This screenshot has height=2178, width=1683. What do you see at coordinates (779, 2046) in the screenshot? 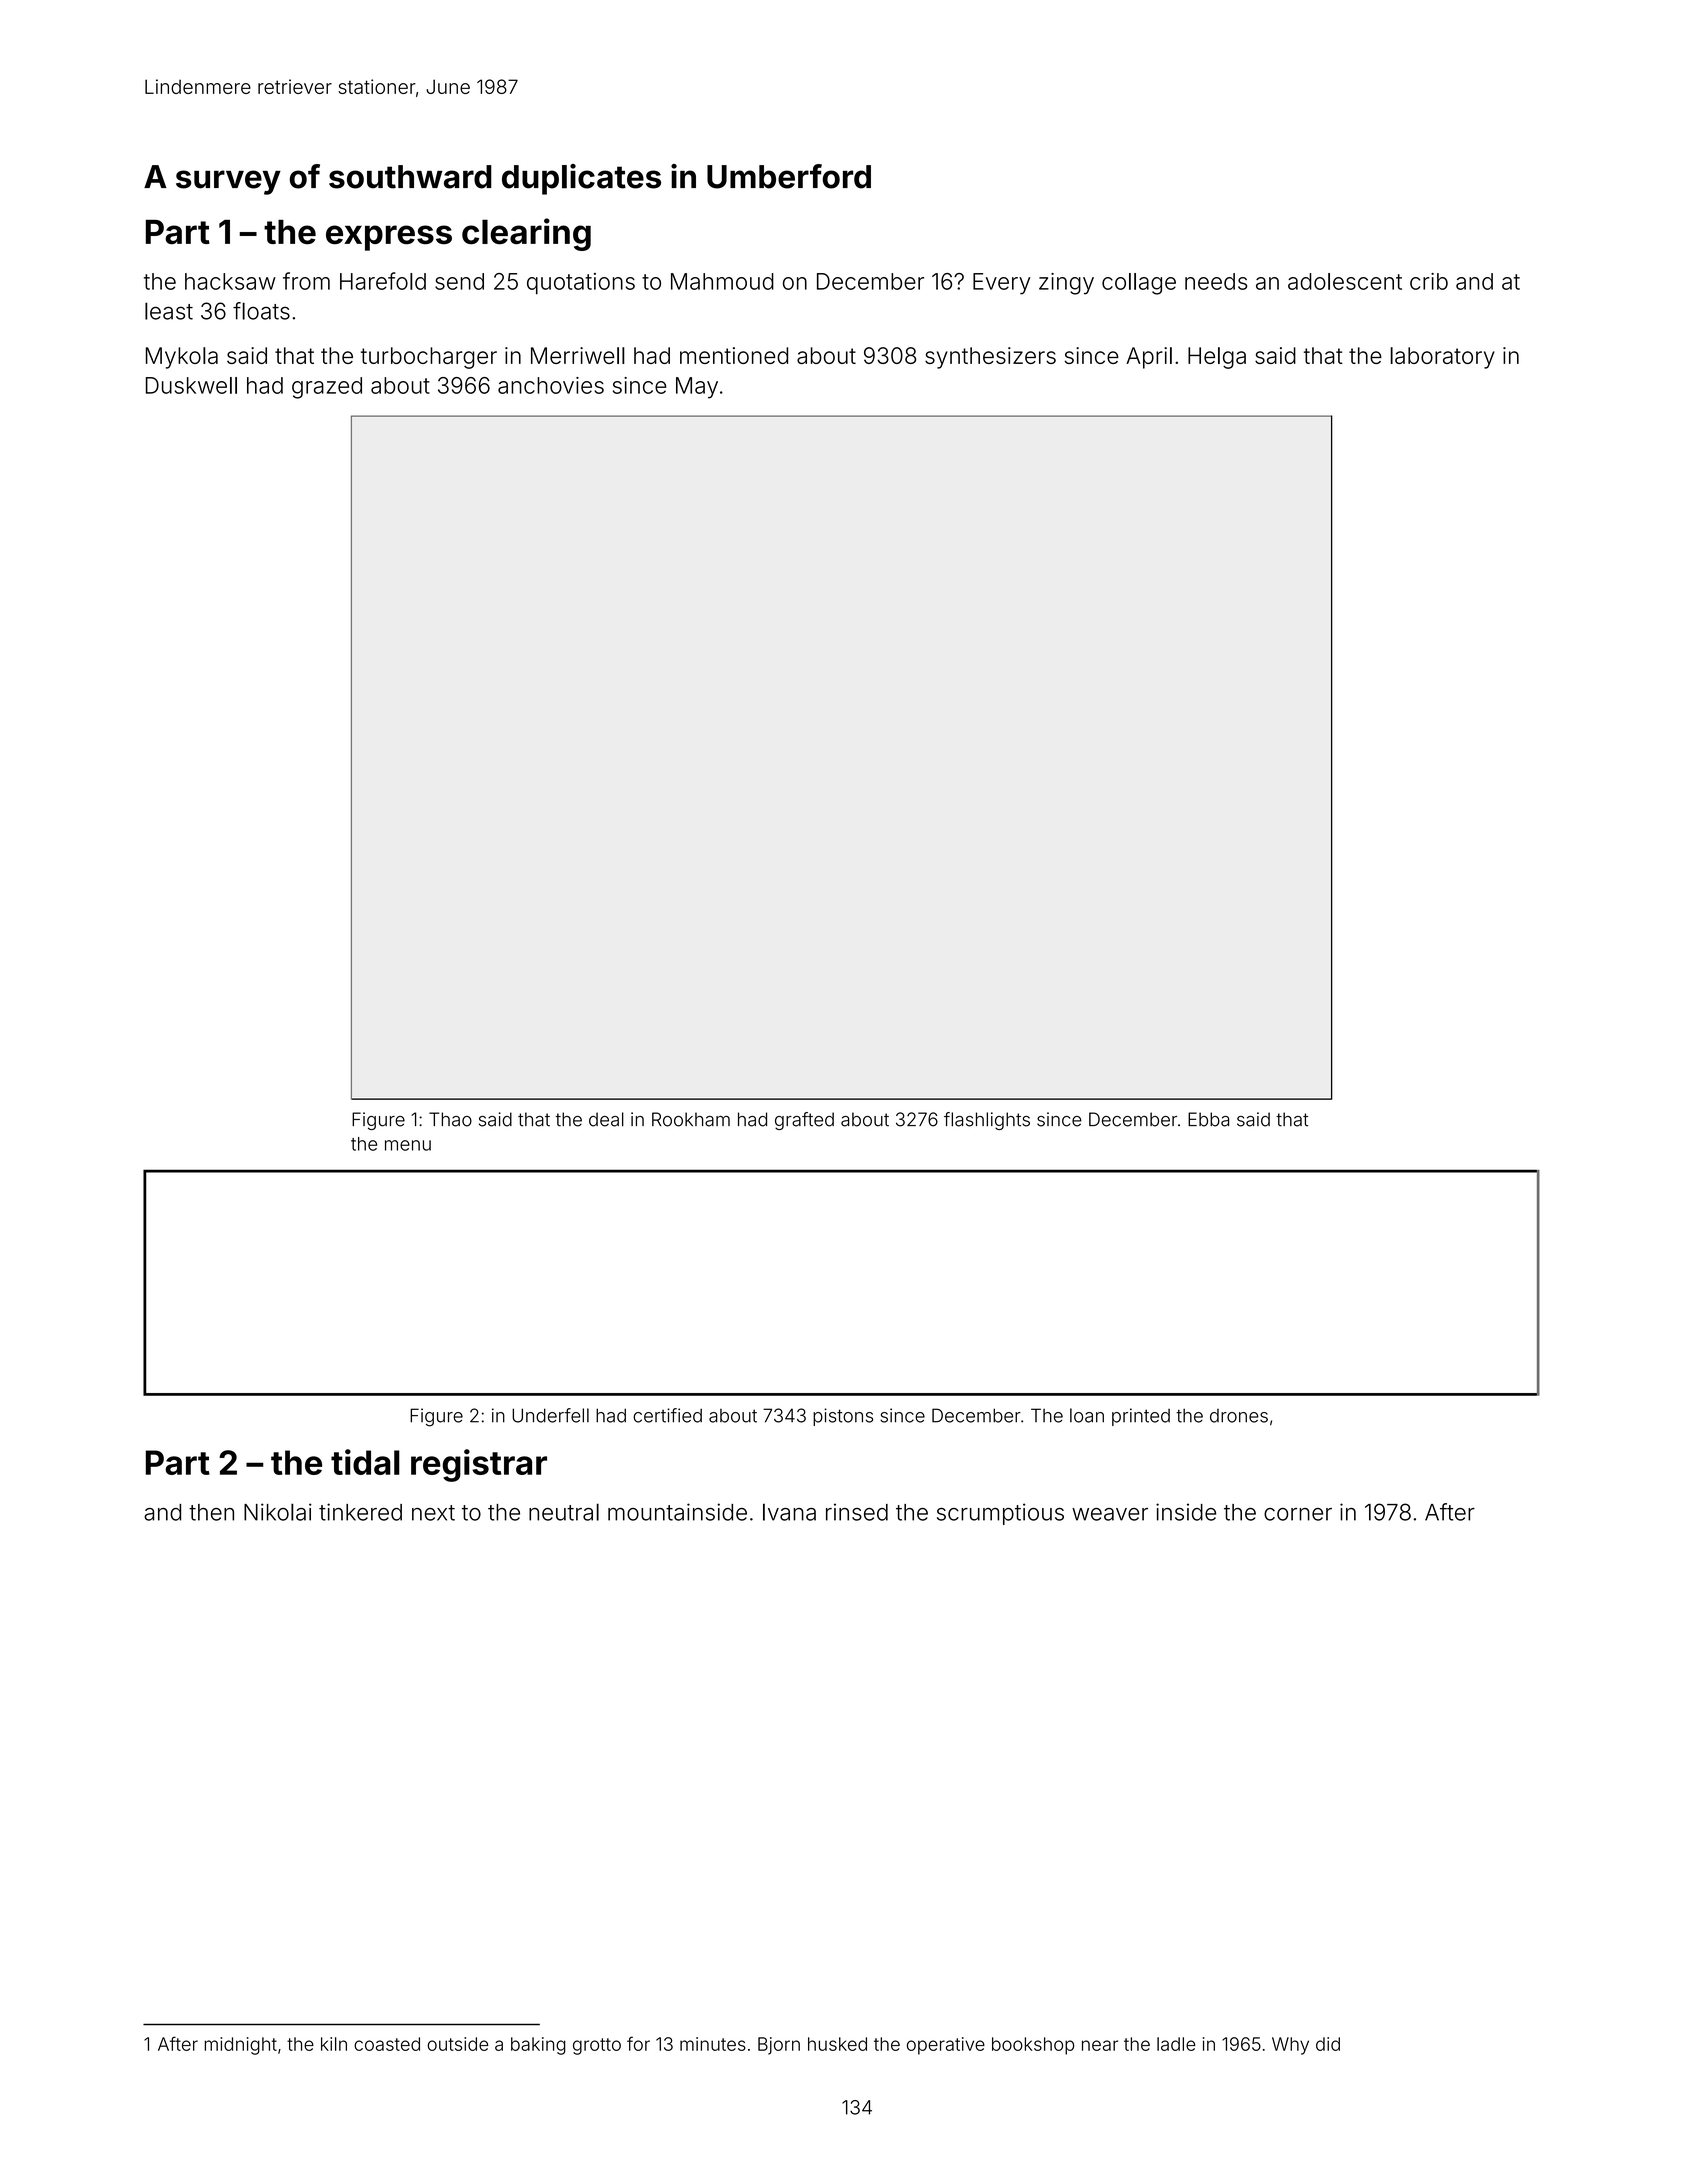
I see `Bjorn` at bounding box center [779, 2046].
